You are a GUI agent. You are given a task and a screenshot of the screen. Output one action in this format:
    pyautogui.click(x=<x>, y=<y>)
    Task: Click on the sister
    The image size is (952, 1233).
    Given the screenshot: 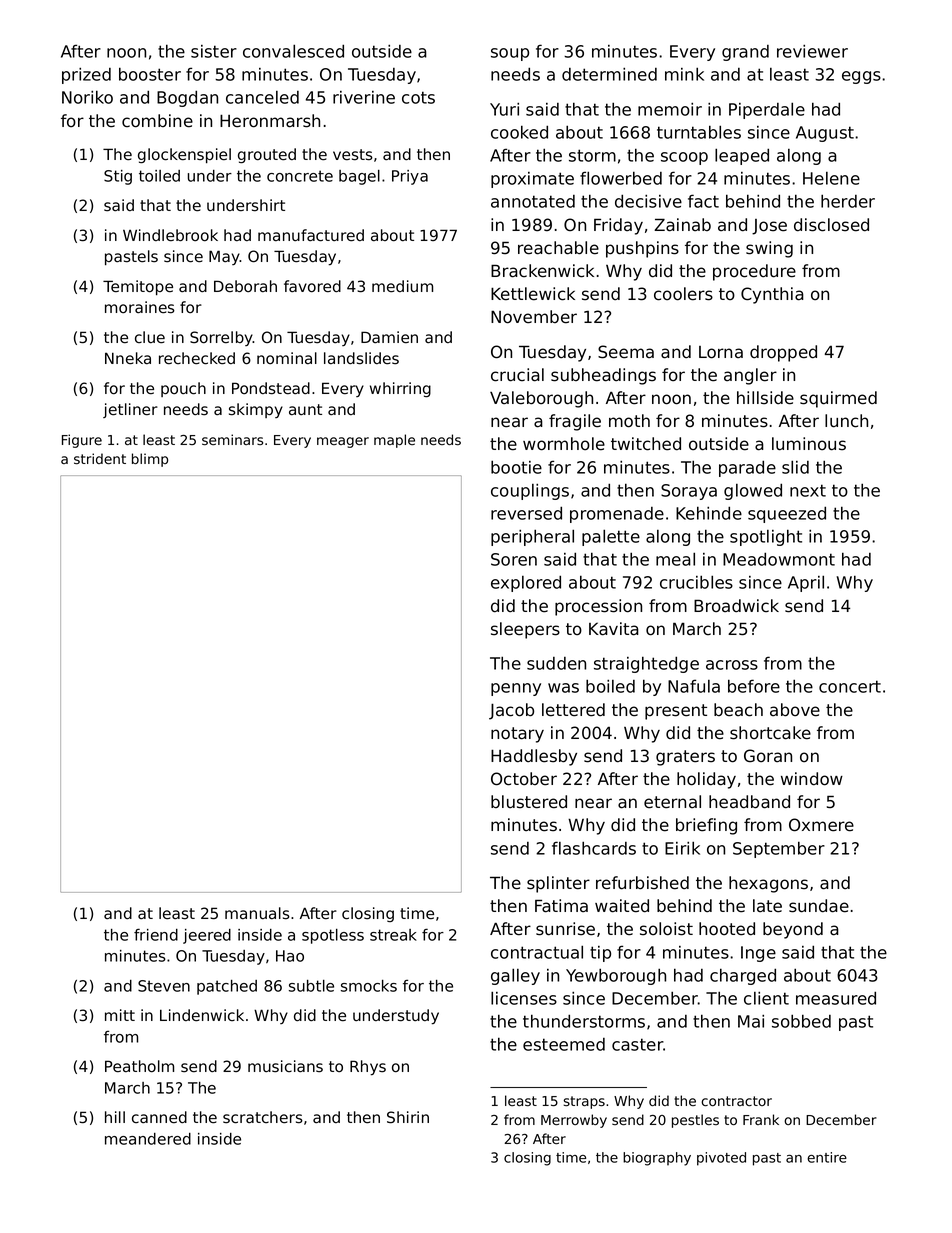 What is the action you would take?
    pyautogui.click(x=214, y=51)
